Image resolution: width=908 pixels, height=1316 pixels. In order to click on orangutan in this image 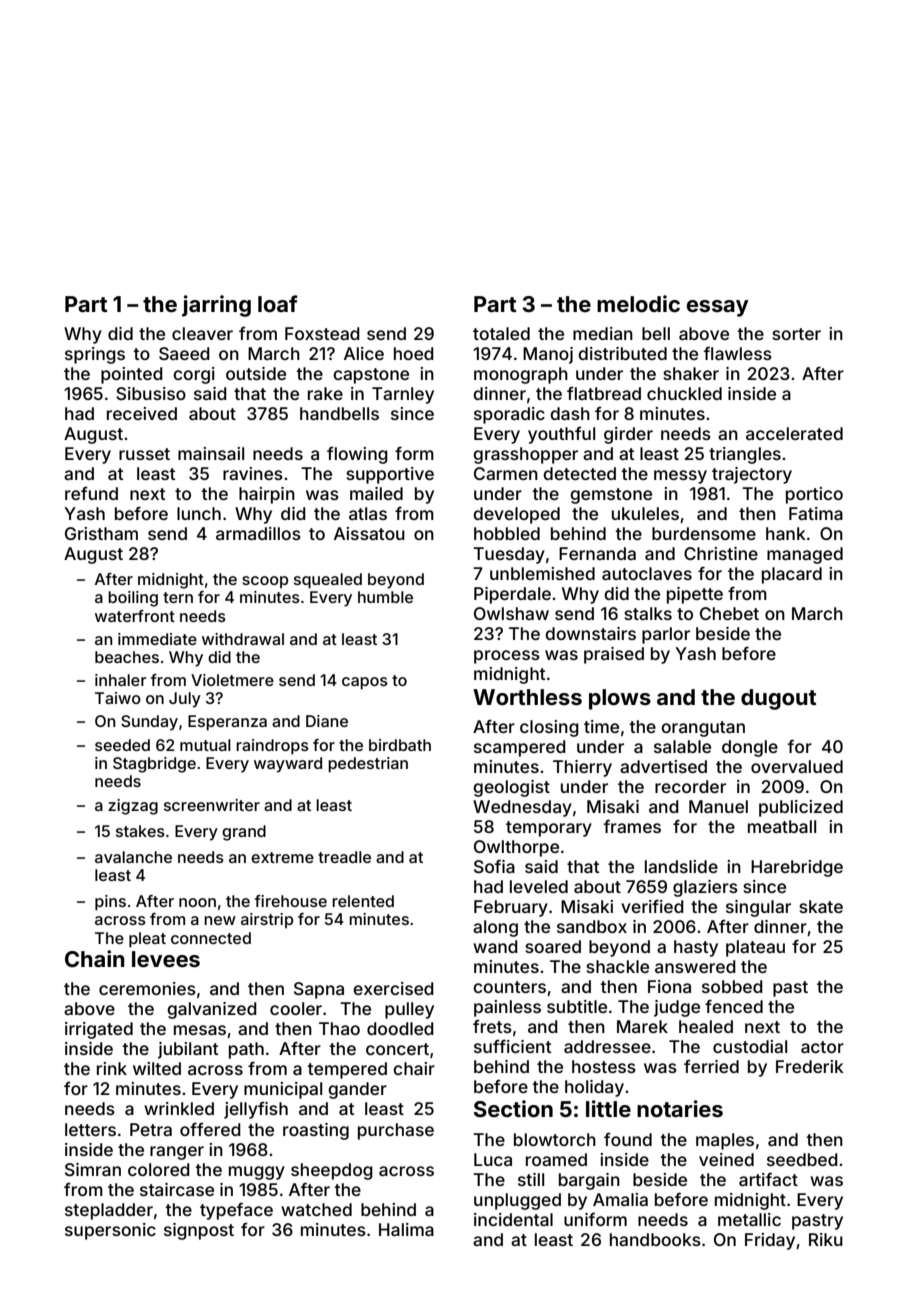, I will do `click(703, 729)`.
